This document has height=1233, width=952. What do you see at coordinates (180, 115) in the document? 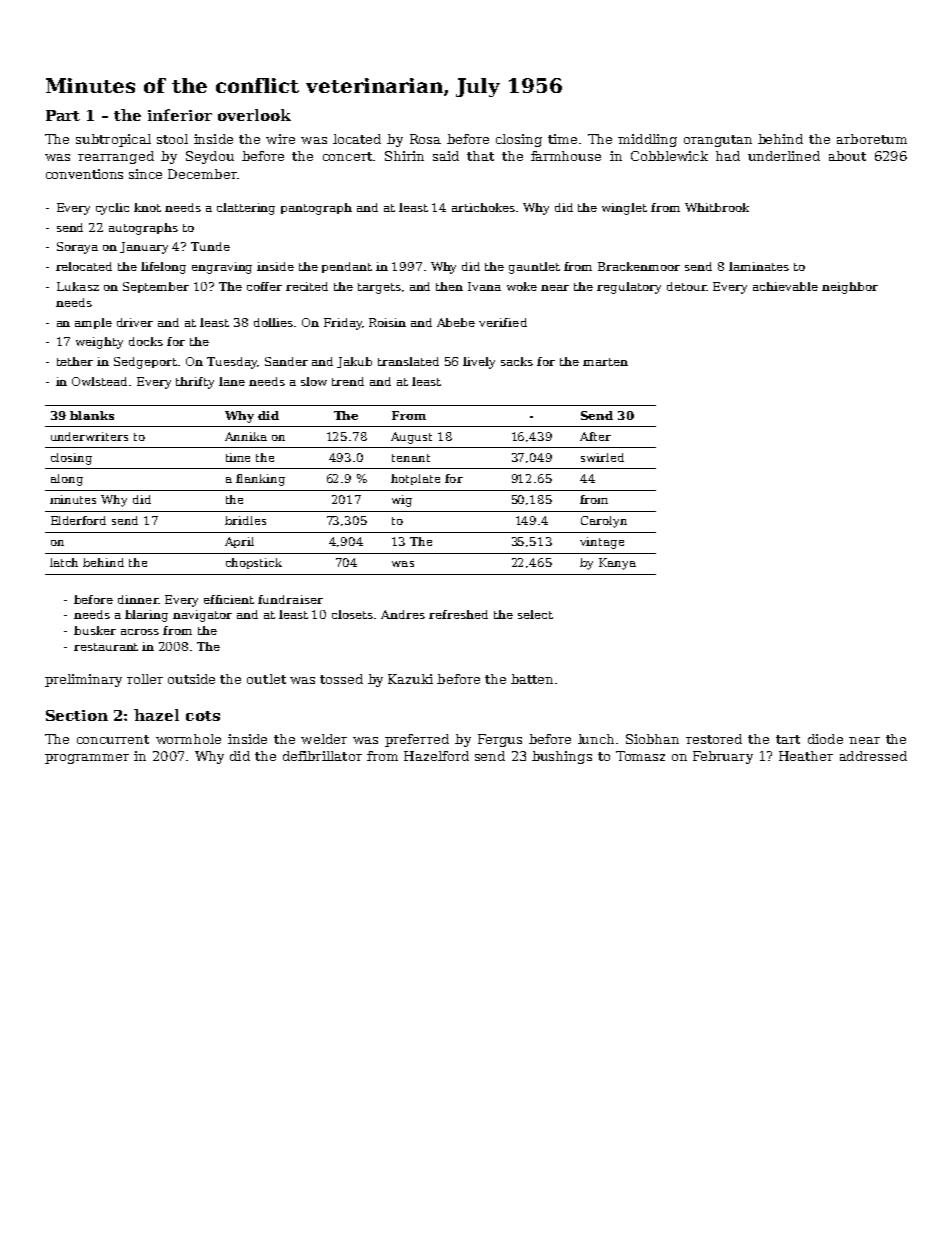
I see `inferior` at bounding box center [180, 115].
